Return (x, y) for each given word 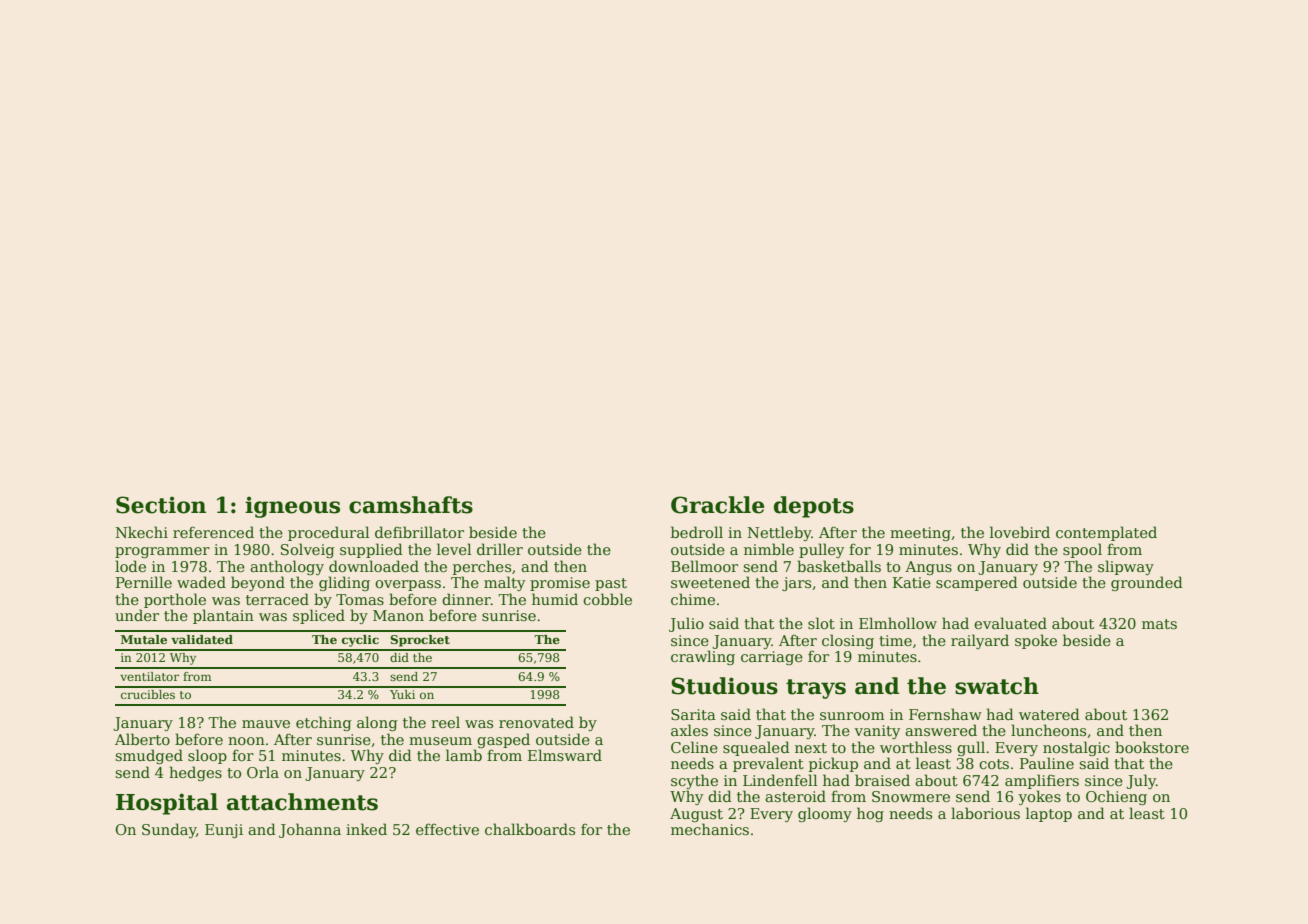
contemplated (1106, 533)
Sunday (169, 830)
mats (1159, 624)
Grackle (718, 505)
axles (689, 730)
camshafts (411, 505)
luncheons (1048, 730)
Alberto (142, 739)
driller (500, 549)
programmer (162, 552)
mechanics (710, 829)
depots (814, 507)
